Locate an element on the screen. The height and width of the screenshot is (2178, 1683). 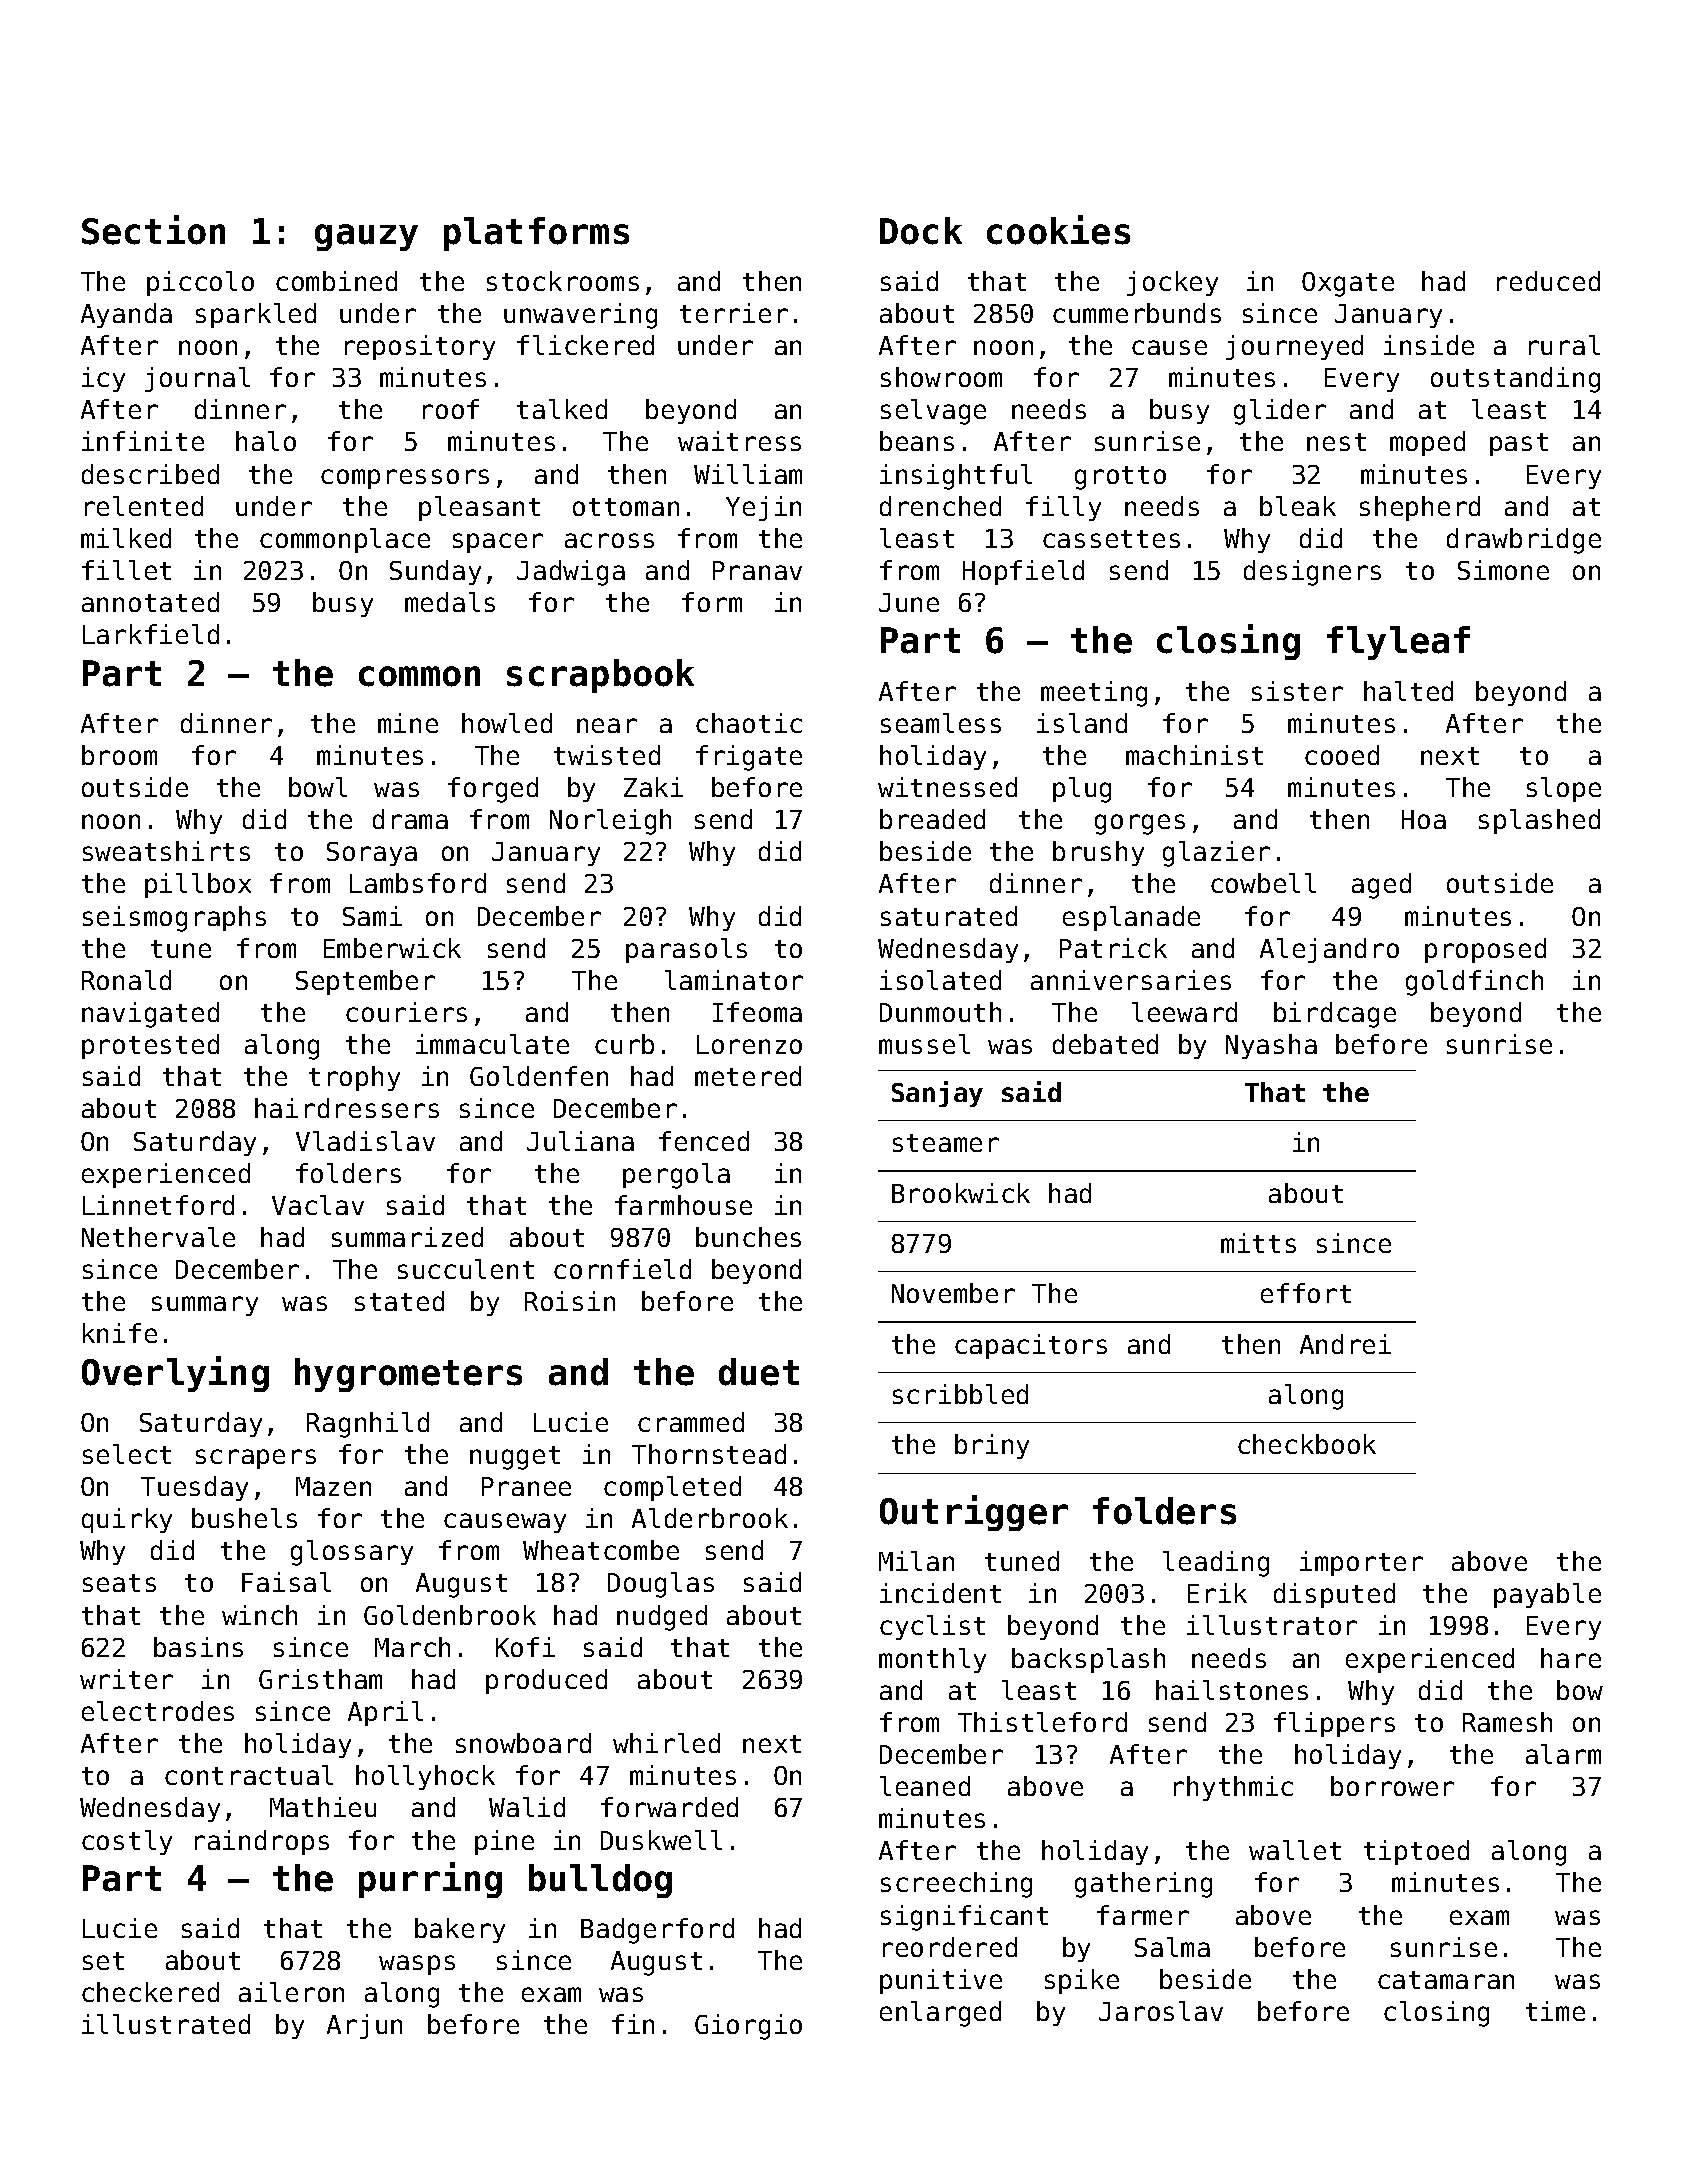
enlarged is located at coordinates (940, 2014).
